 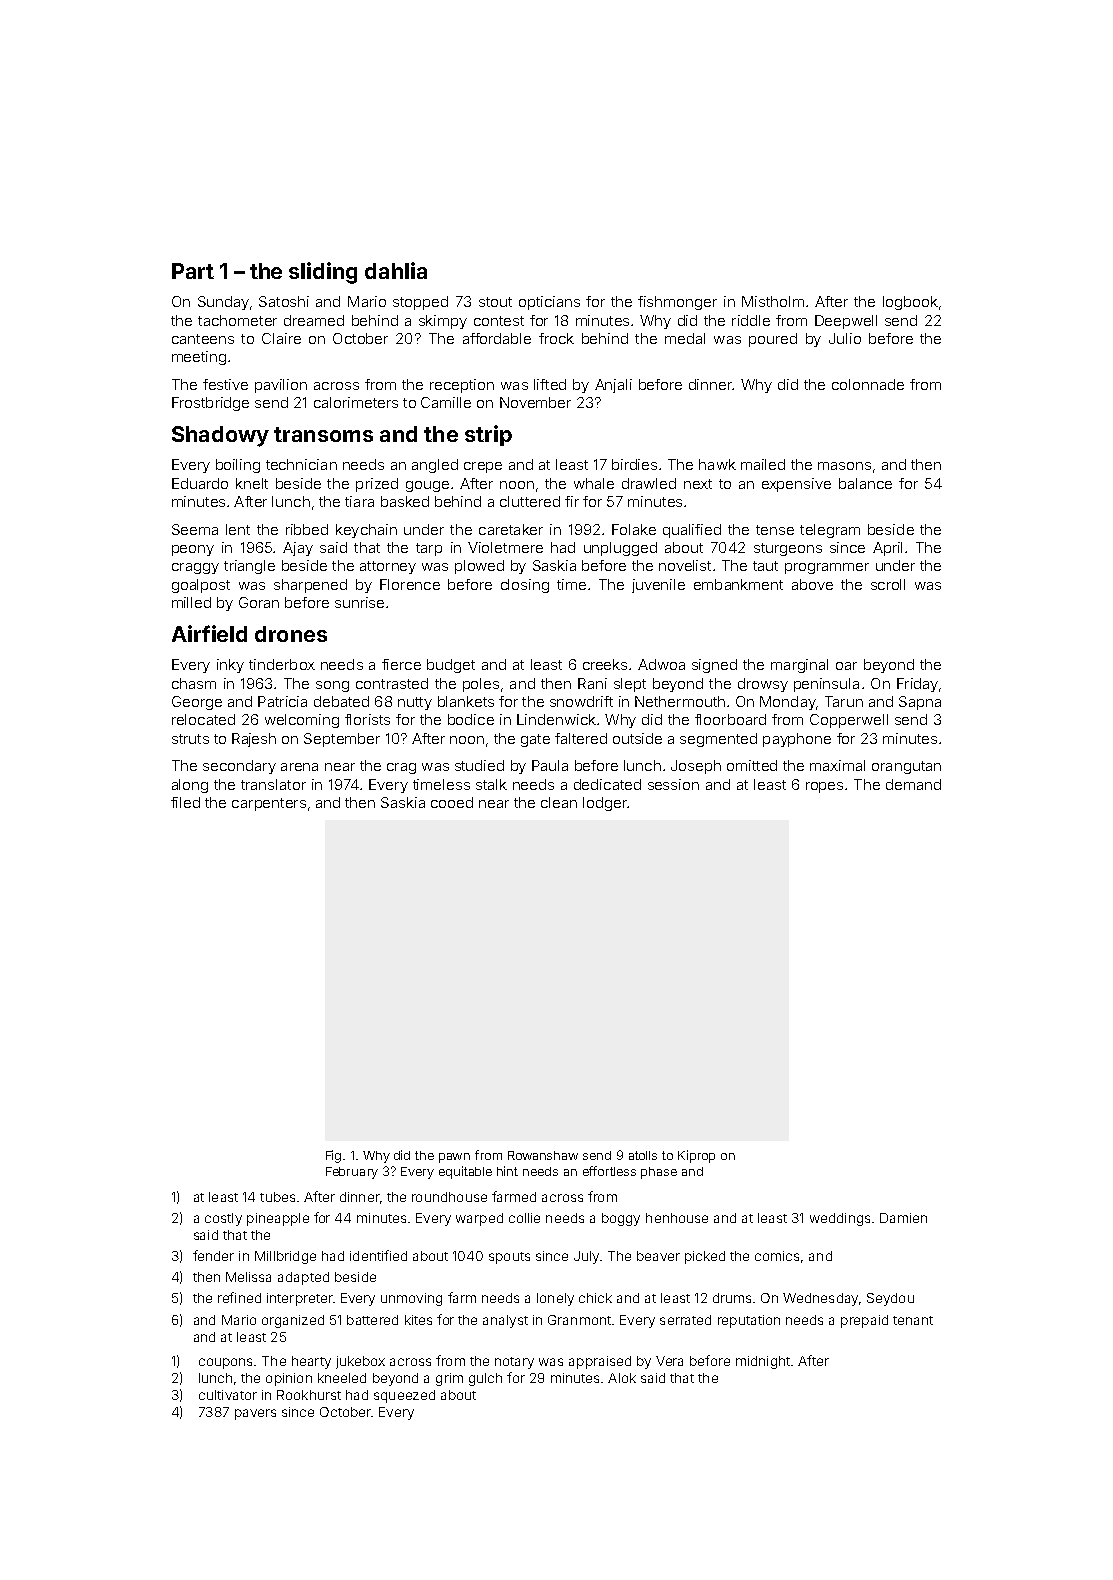 I want to click on tenant, so click(x=913, y=1320).
